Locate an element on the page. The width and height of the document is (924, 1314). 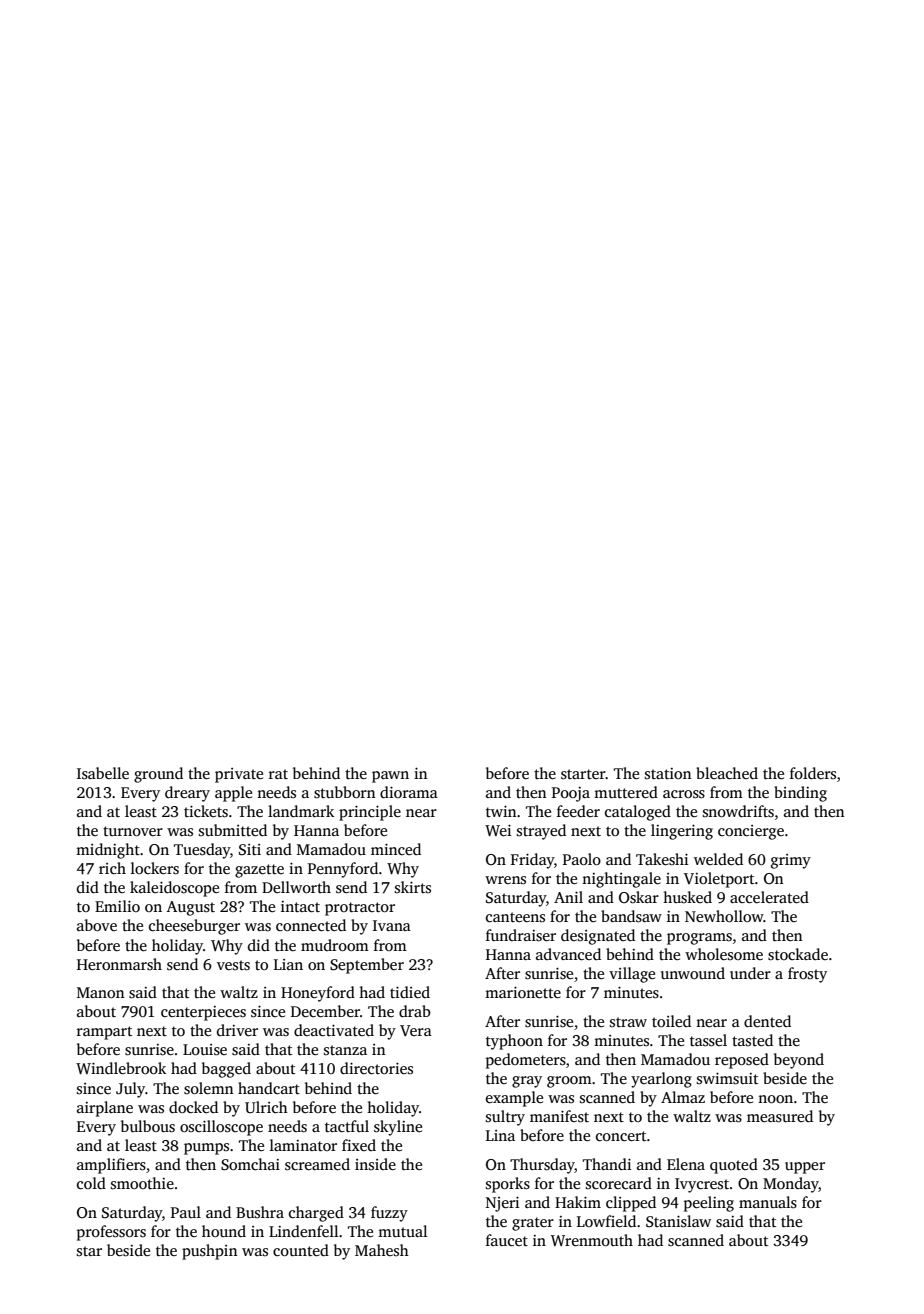
skyline is located at coordinates (398, 1128).
